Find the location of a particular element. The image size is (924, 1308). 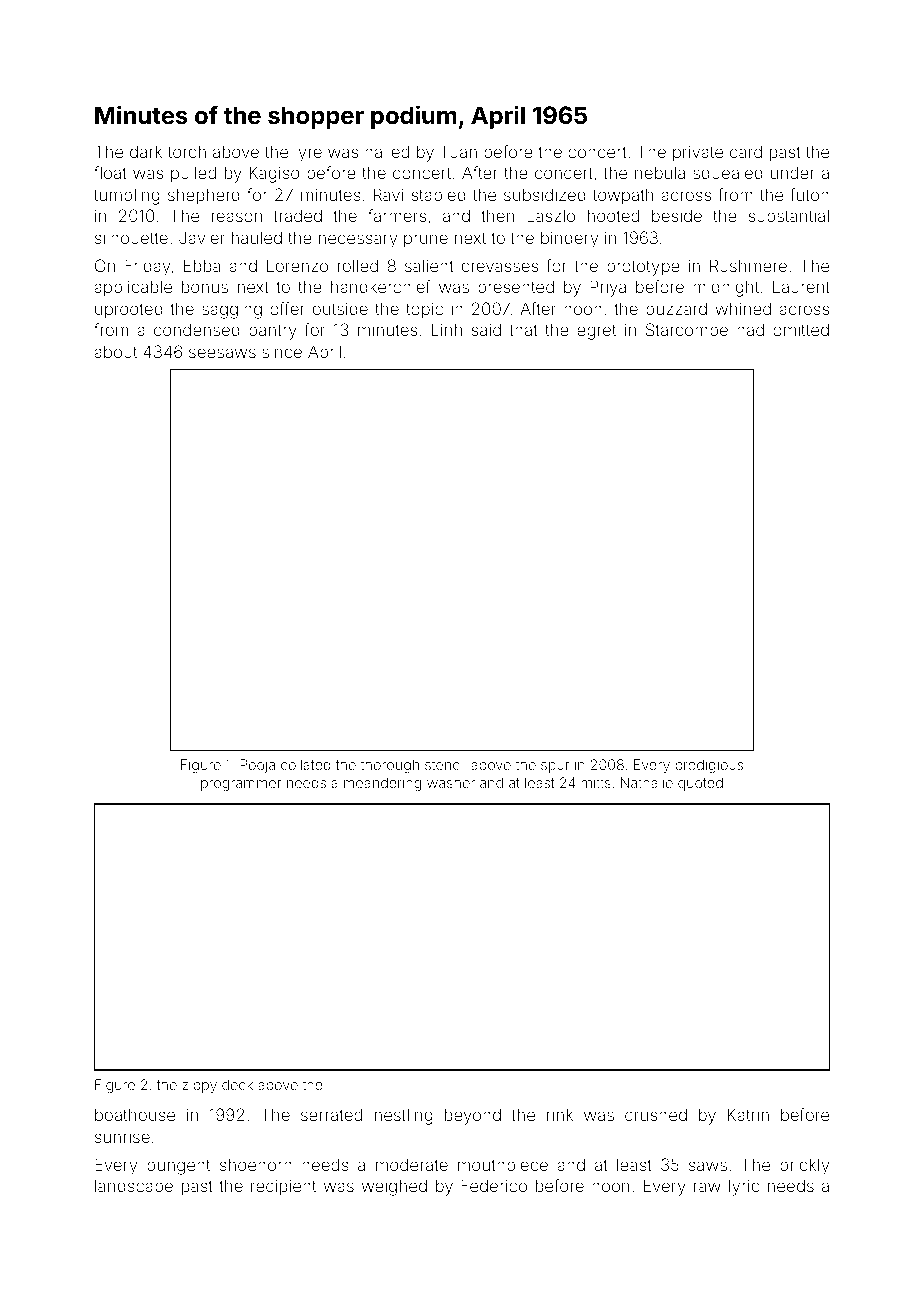

rink is located at coordinates (560, 1114).
